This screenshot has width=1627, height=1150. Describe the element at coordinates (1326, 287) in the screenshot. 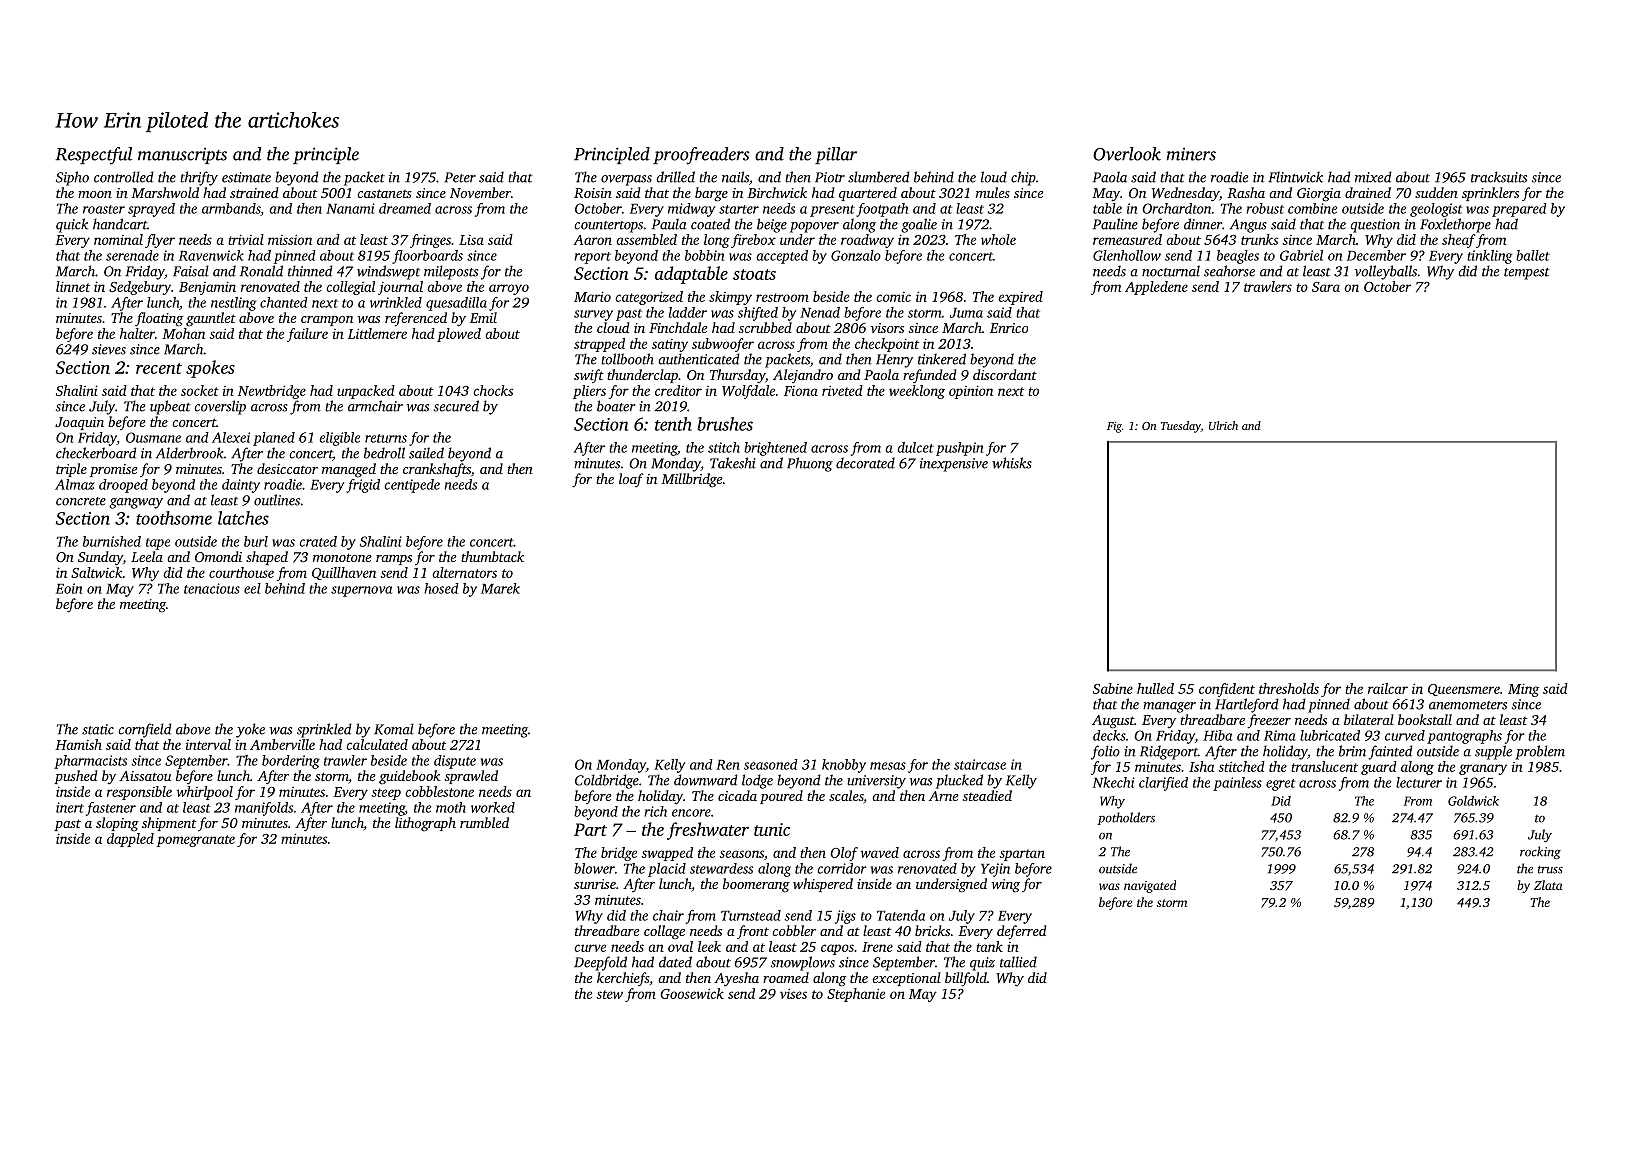

I see `Sara` at that location.
